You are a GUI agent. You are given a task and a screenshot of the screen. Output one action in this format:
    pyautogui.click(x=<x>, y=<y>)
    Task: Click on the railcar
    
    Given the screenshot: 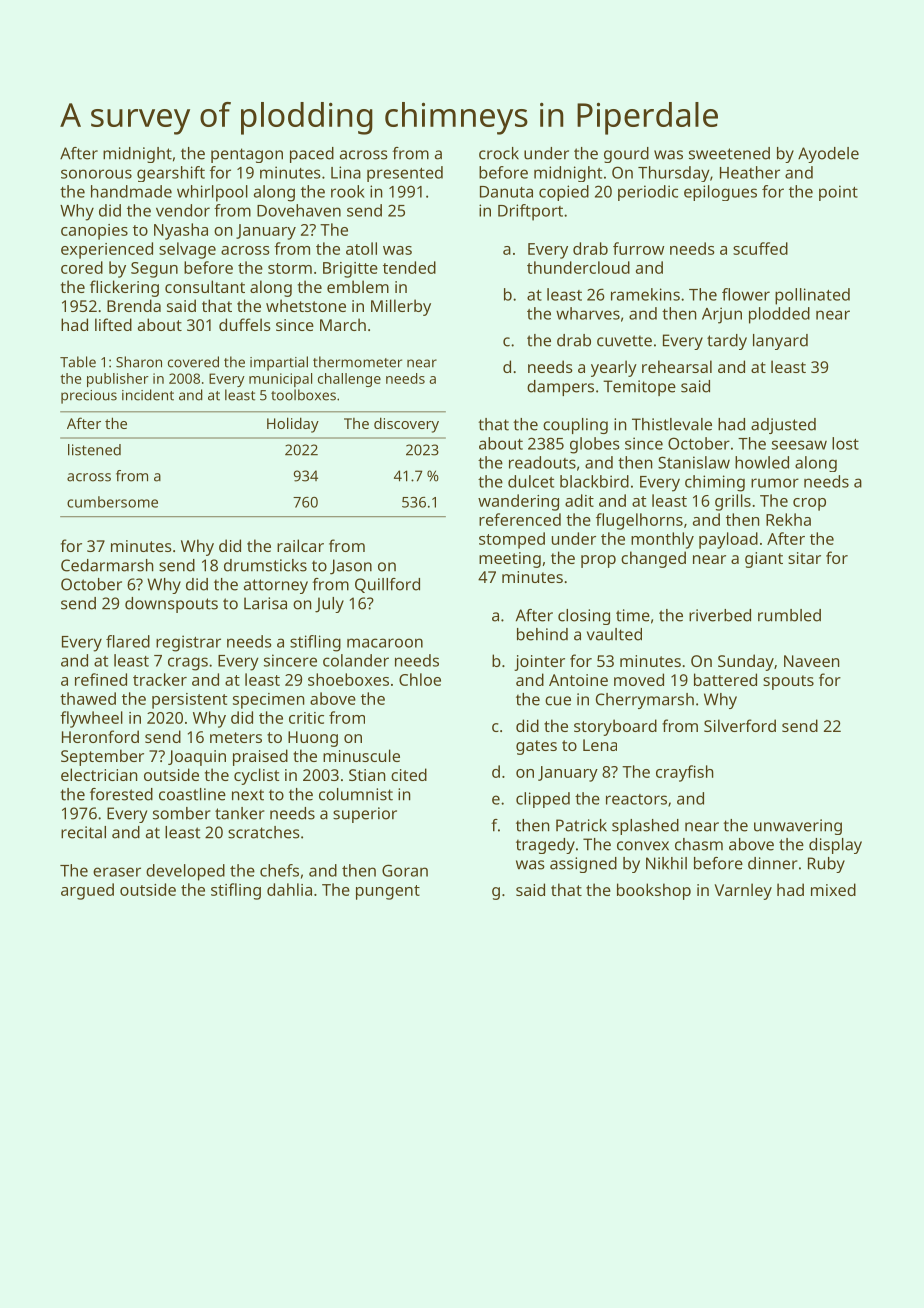 What is the action you would take?
    pyautogui.click(x=300, y=545)
